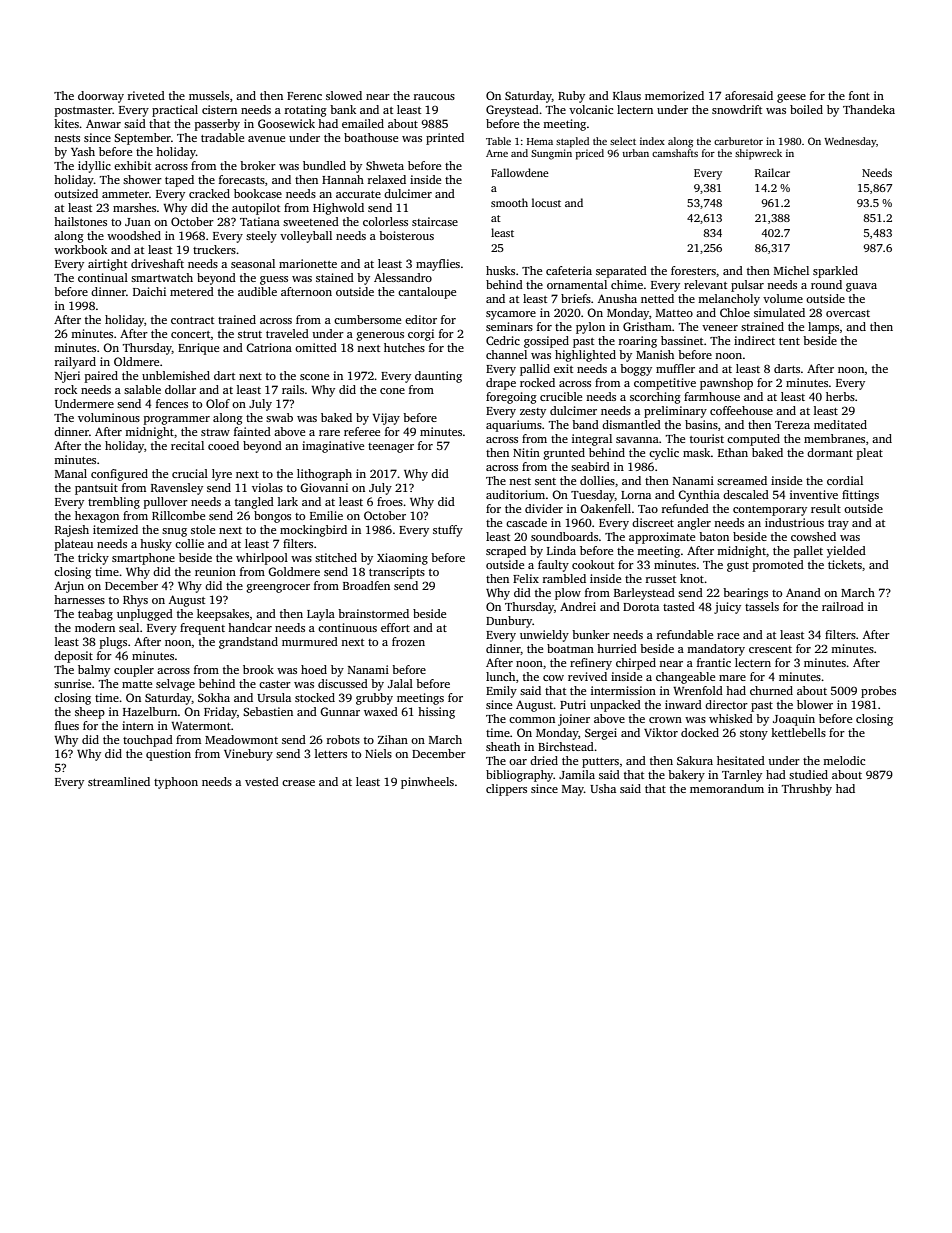 This screenshot has width=952, height=1233. What do you see at coordinates (772, 172) in the screenshot?
I see `Railcar` at bounding box center [772, 172].
